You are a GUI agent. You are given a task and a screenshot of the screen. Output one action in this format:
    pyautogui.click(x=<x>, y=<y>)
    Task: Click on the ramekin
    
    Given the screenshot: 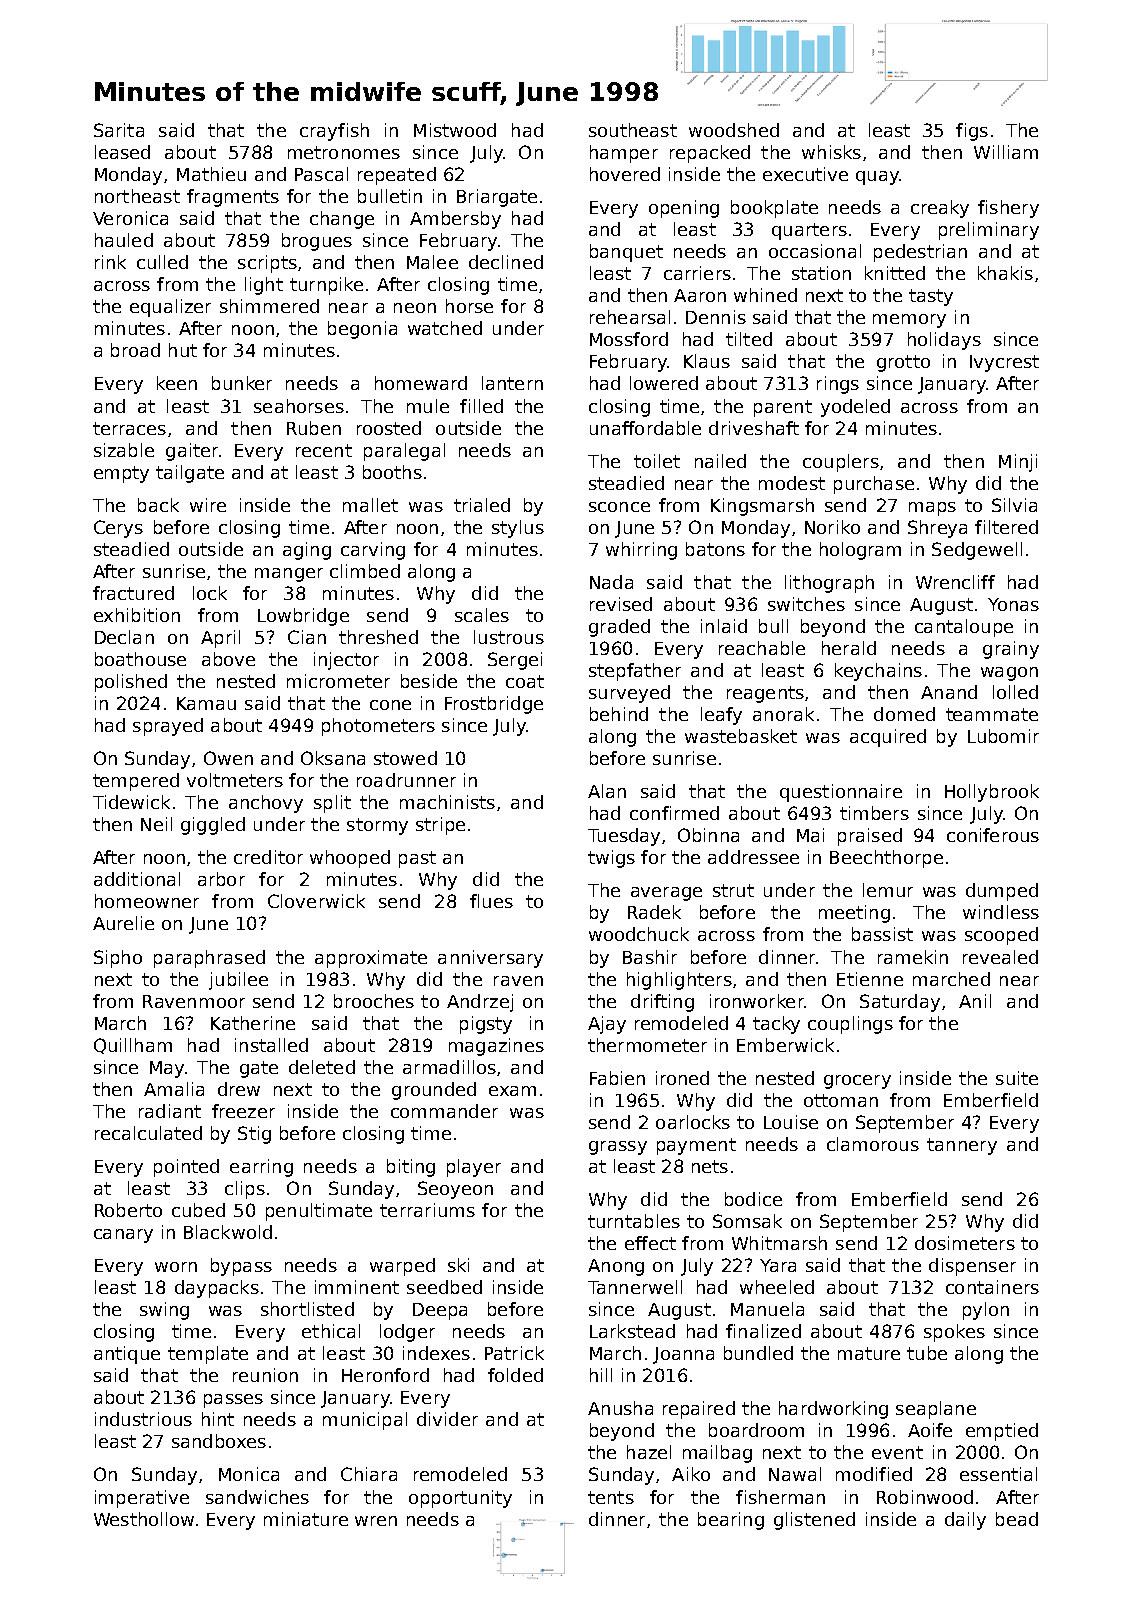 What is the action you would take?
    pyautogui.click(x=913, y=957)
